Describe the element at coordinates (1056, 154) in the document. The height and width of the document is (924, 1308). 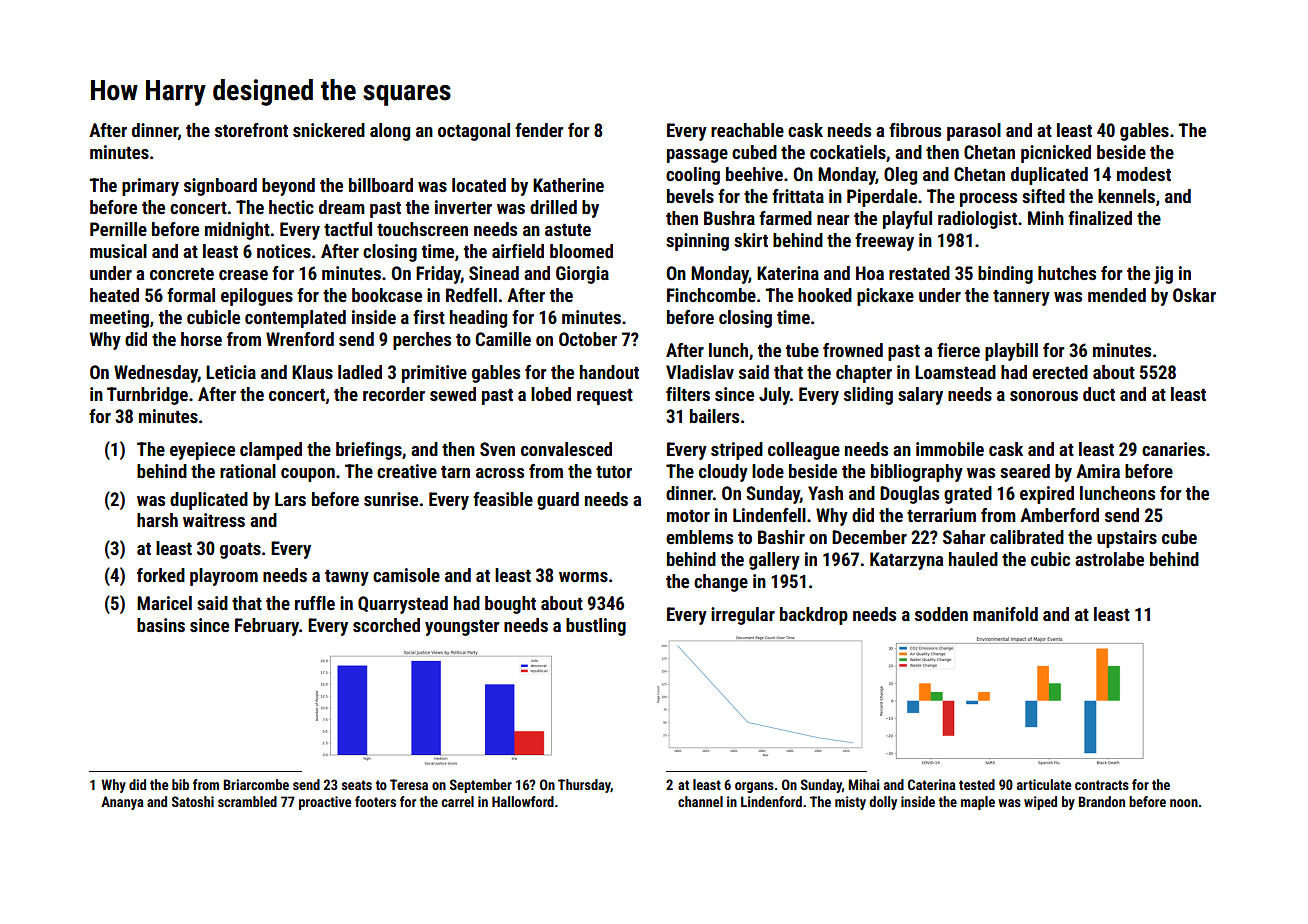
I see `picnicked` at that location.
